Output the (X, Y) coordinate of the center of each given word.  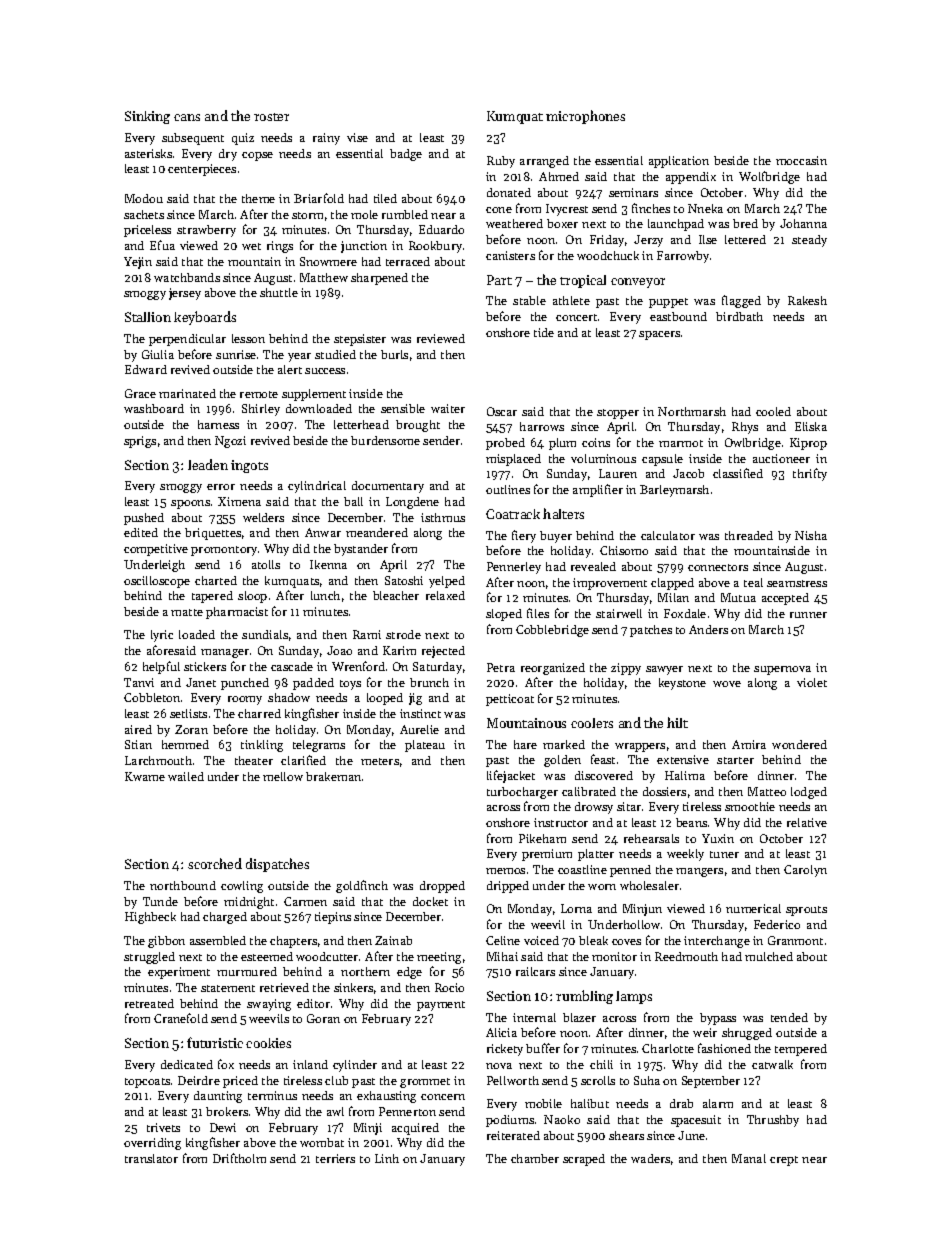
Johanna (803, 223)
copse (257, 156)
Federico (777, 924)
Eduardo (441, 229)
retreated (149, 1003)
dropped (442, 887)
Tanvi (139, 682)
